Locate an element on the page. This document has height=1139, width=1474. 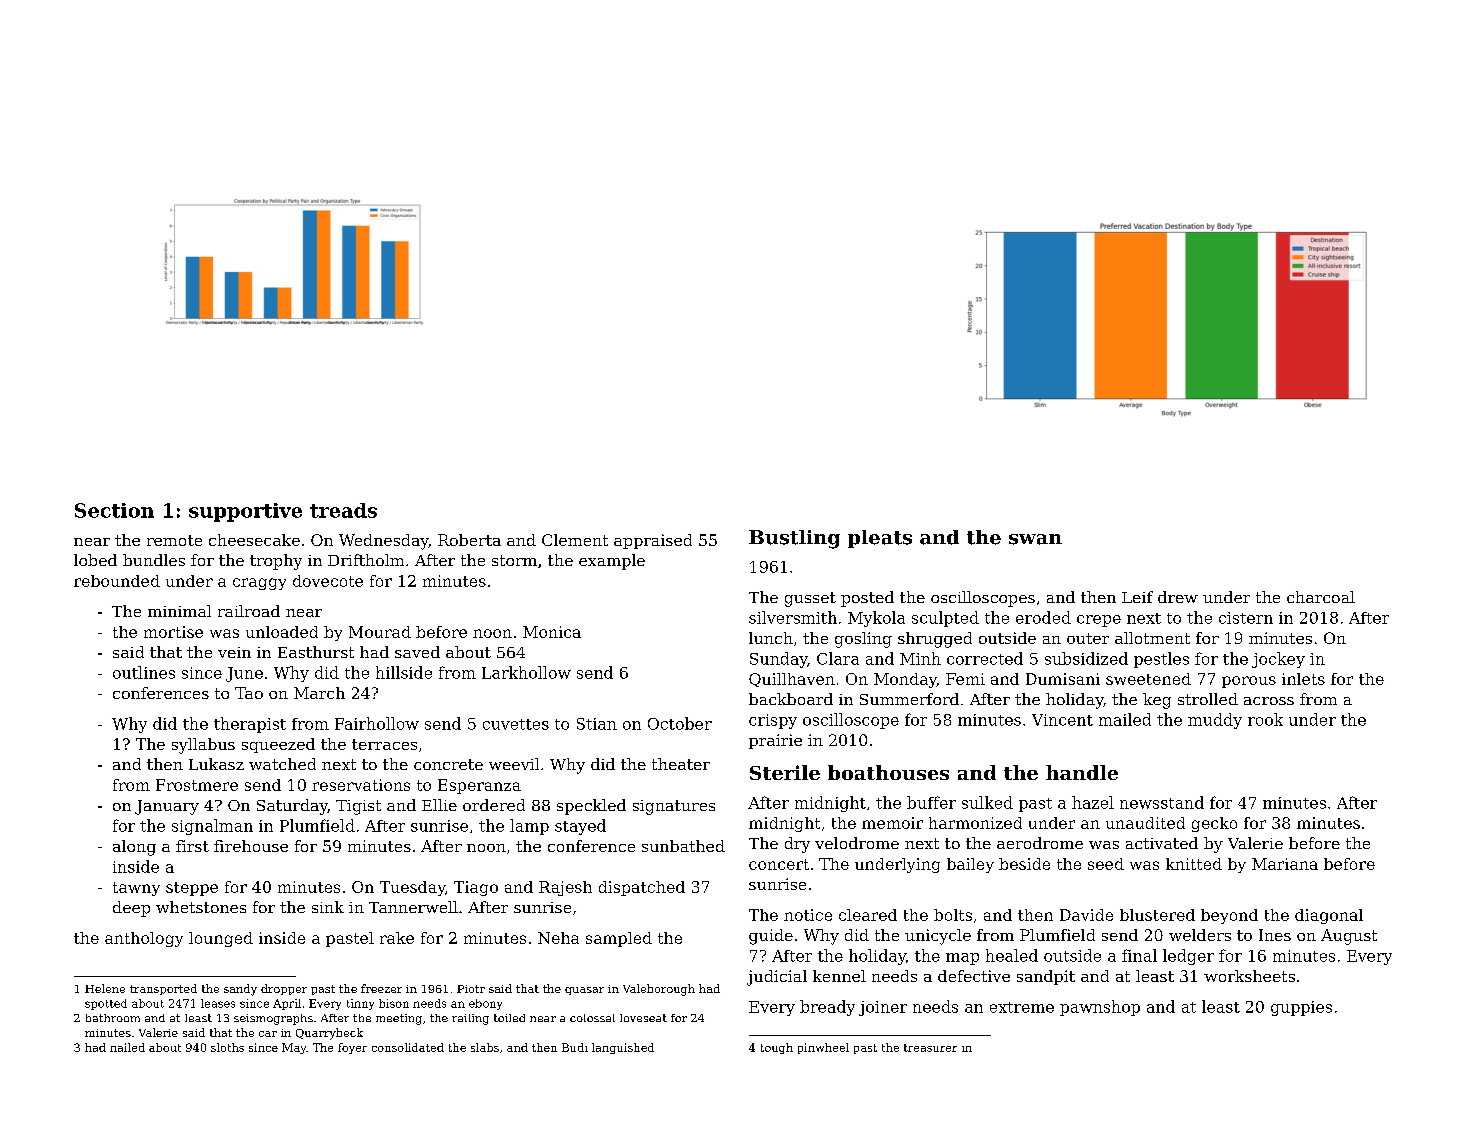
gecko is located at coordinates (1214, 824).
